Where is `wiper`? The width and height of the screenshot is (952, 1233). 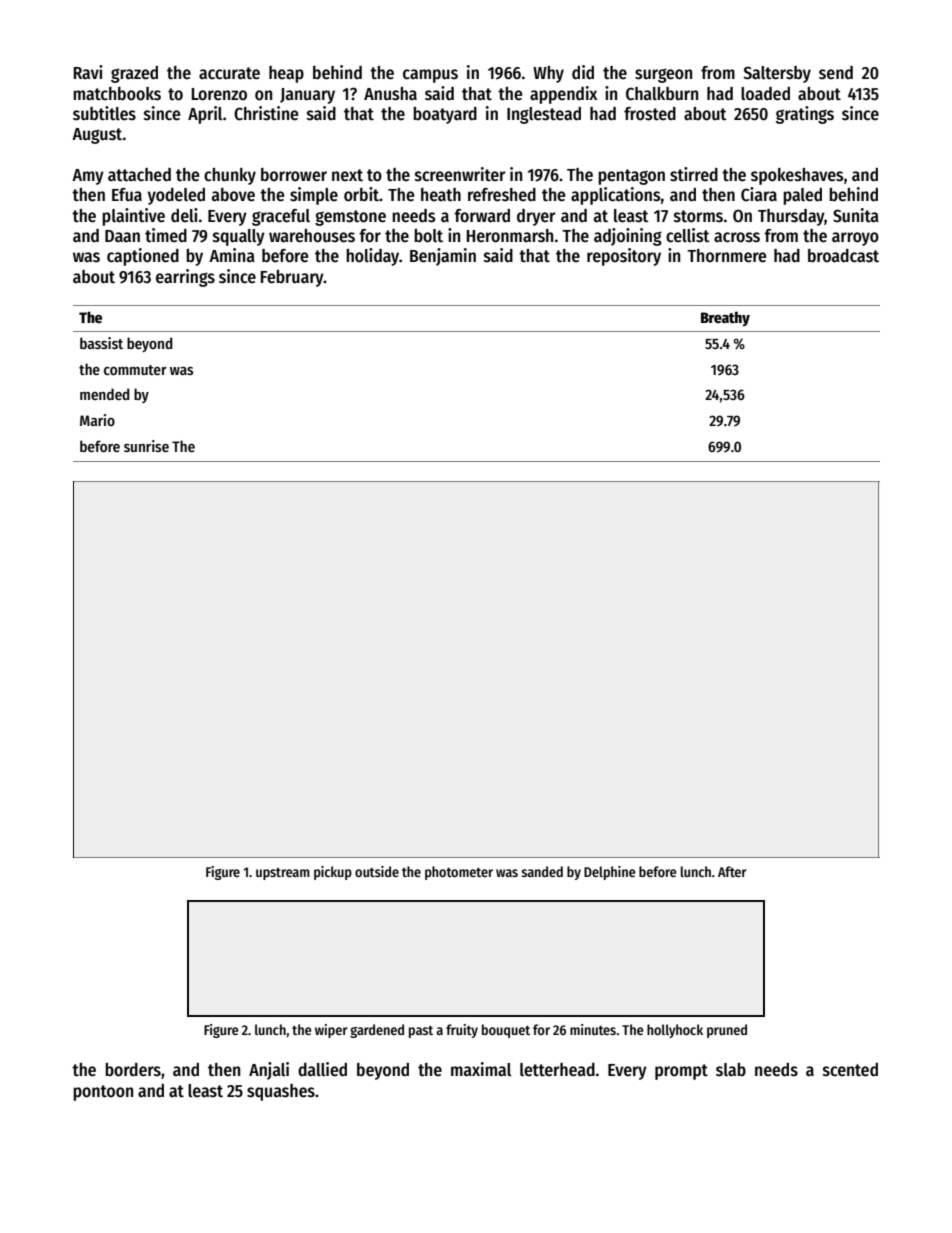
wiper is located at coordinates (331, 1031).
